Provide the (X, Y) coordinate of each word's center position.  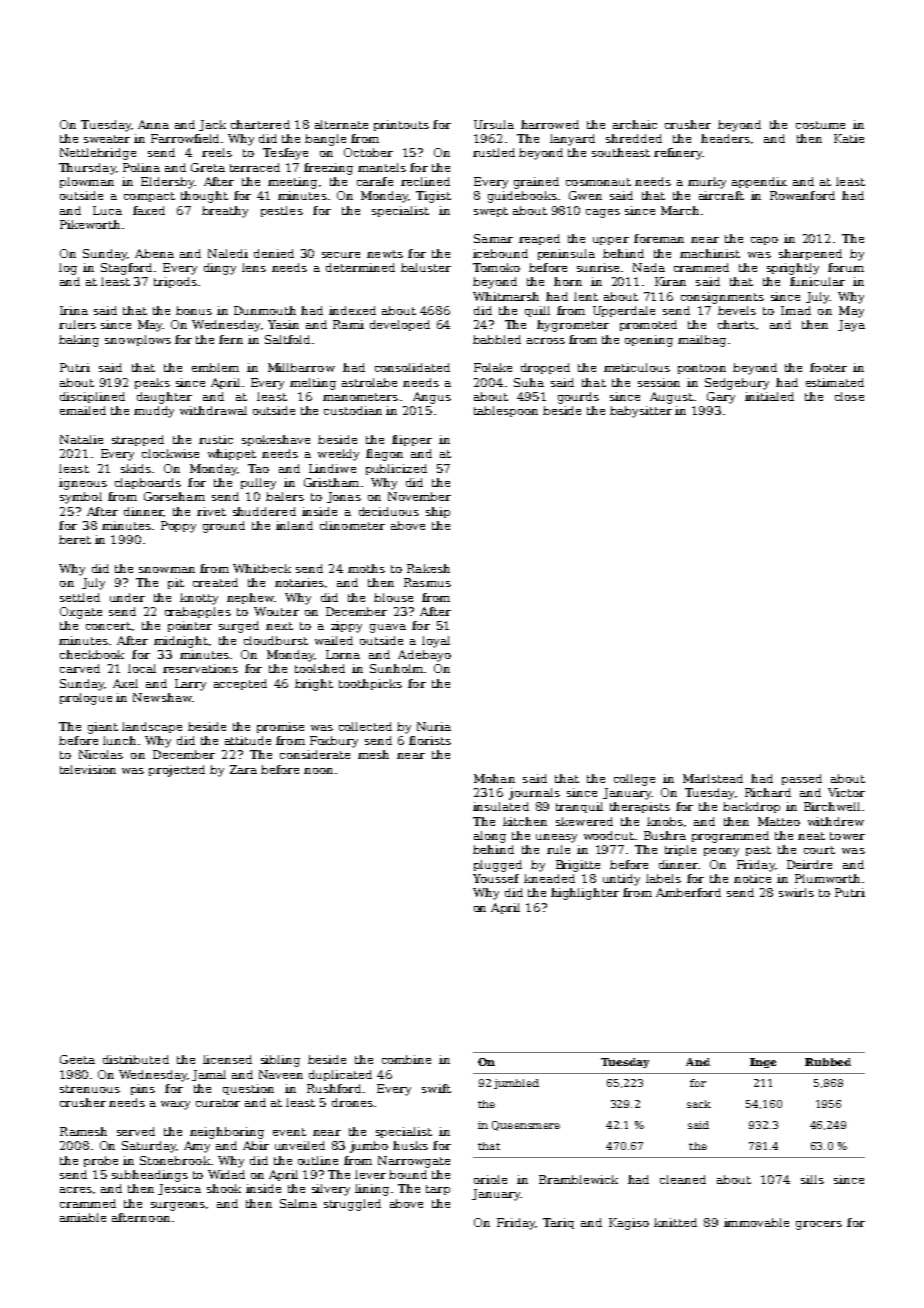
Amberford (688, 892)
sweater (107, 139)
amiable (83, 1217)
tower (847, 836)
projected (177, 771)
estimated (835, 382)
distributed (136, 1059)
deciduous (389, 511)
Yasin (283, 324)
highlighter (585, 894)
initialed (769, 396)
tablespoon (506, 411)
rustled (494, 152)
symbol (81, 498)
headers (725, 138)
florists (430, 740)
